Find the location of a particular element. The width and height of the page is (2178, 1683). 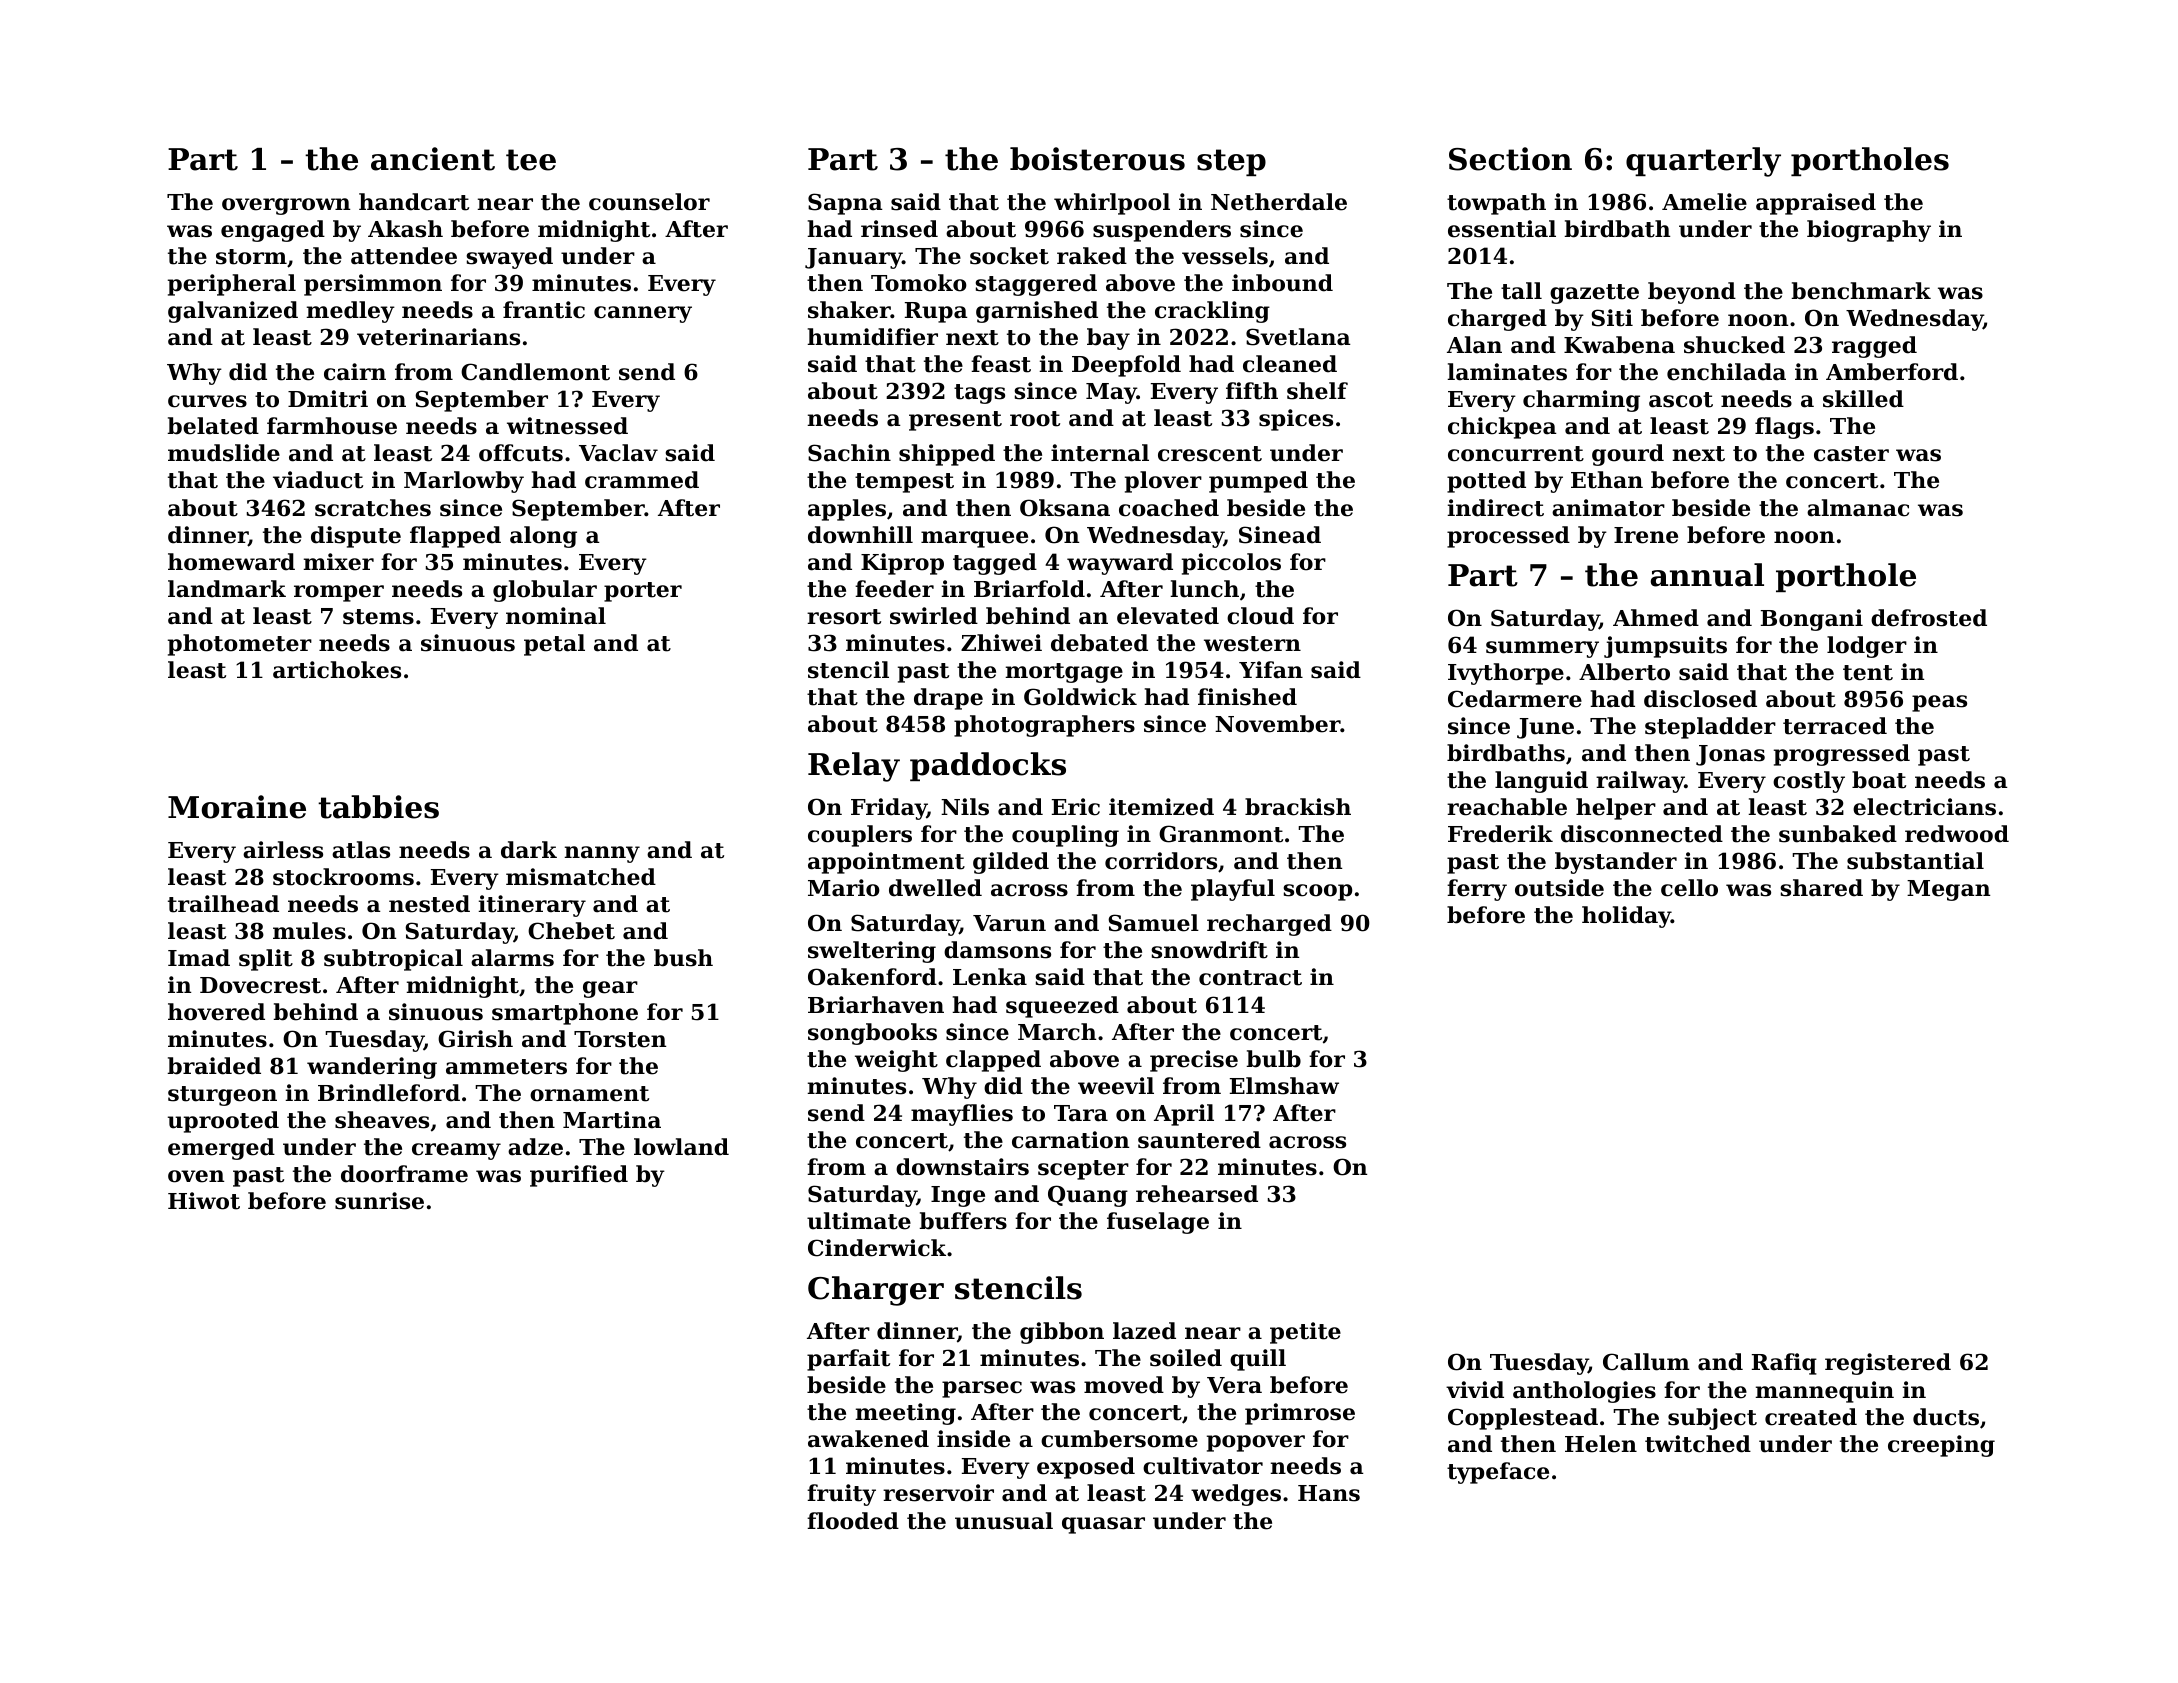

flooded is located at coordinates (853, 1521).
